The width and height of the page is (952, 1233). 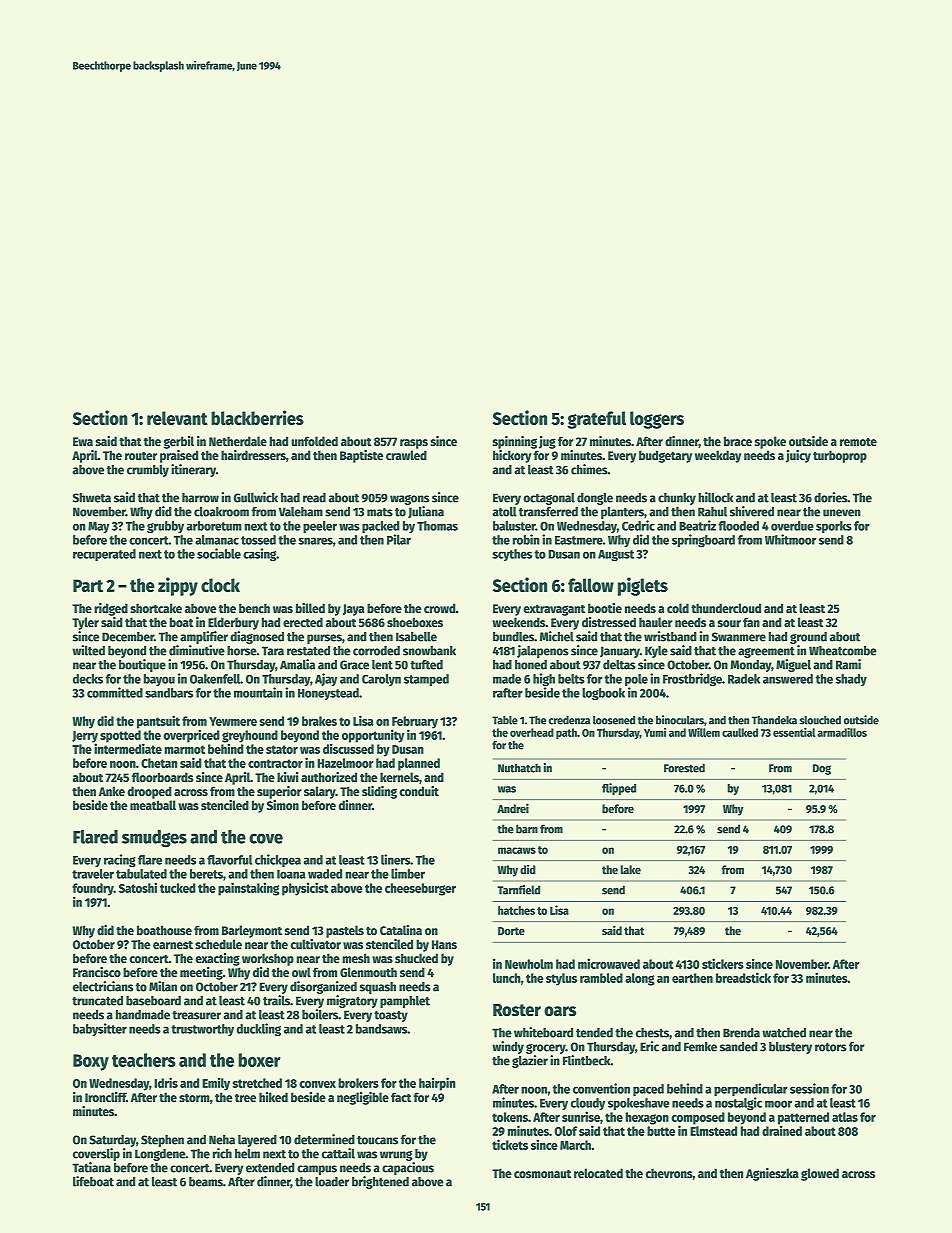 What do you see at coordinates (831, 497) in the page?
I see `dories` at bounding box center [831, 497].
